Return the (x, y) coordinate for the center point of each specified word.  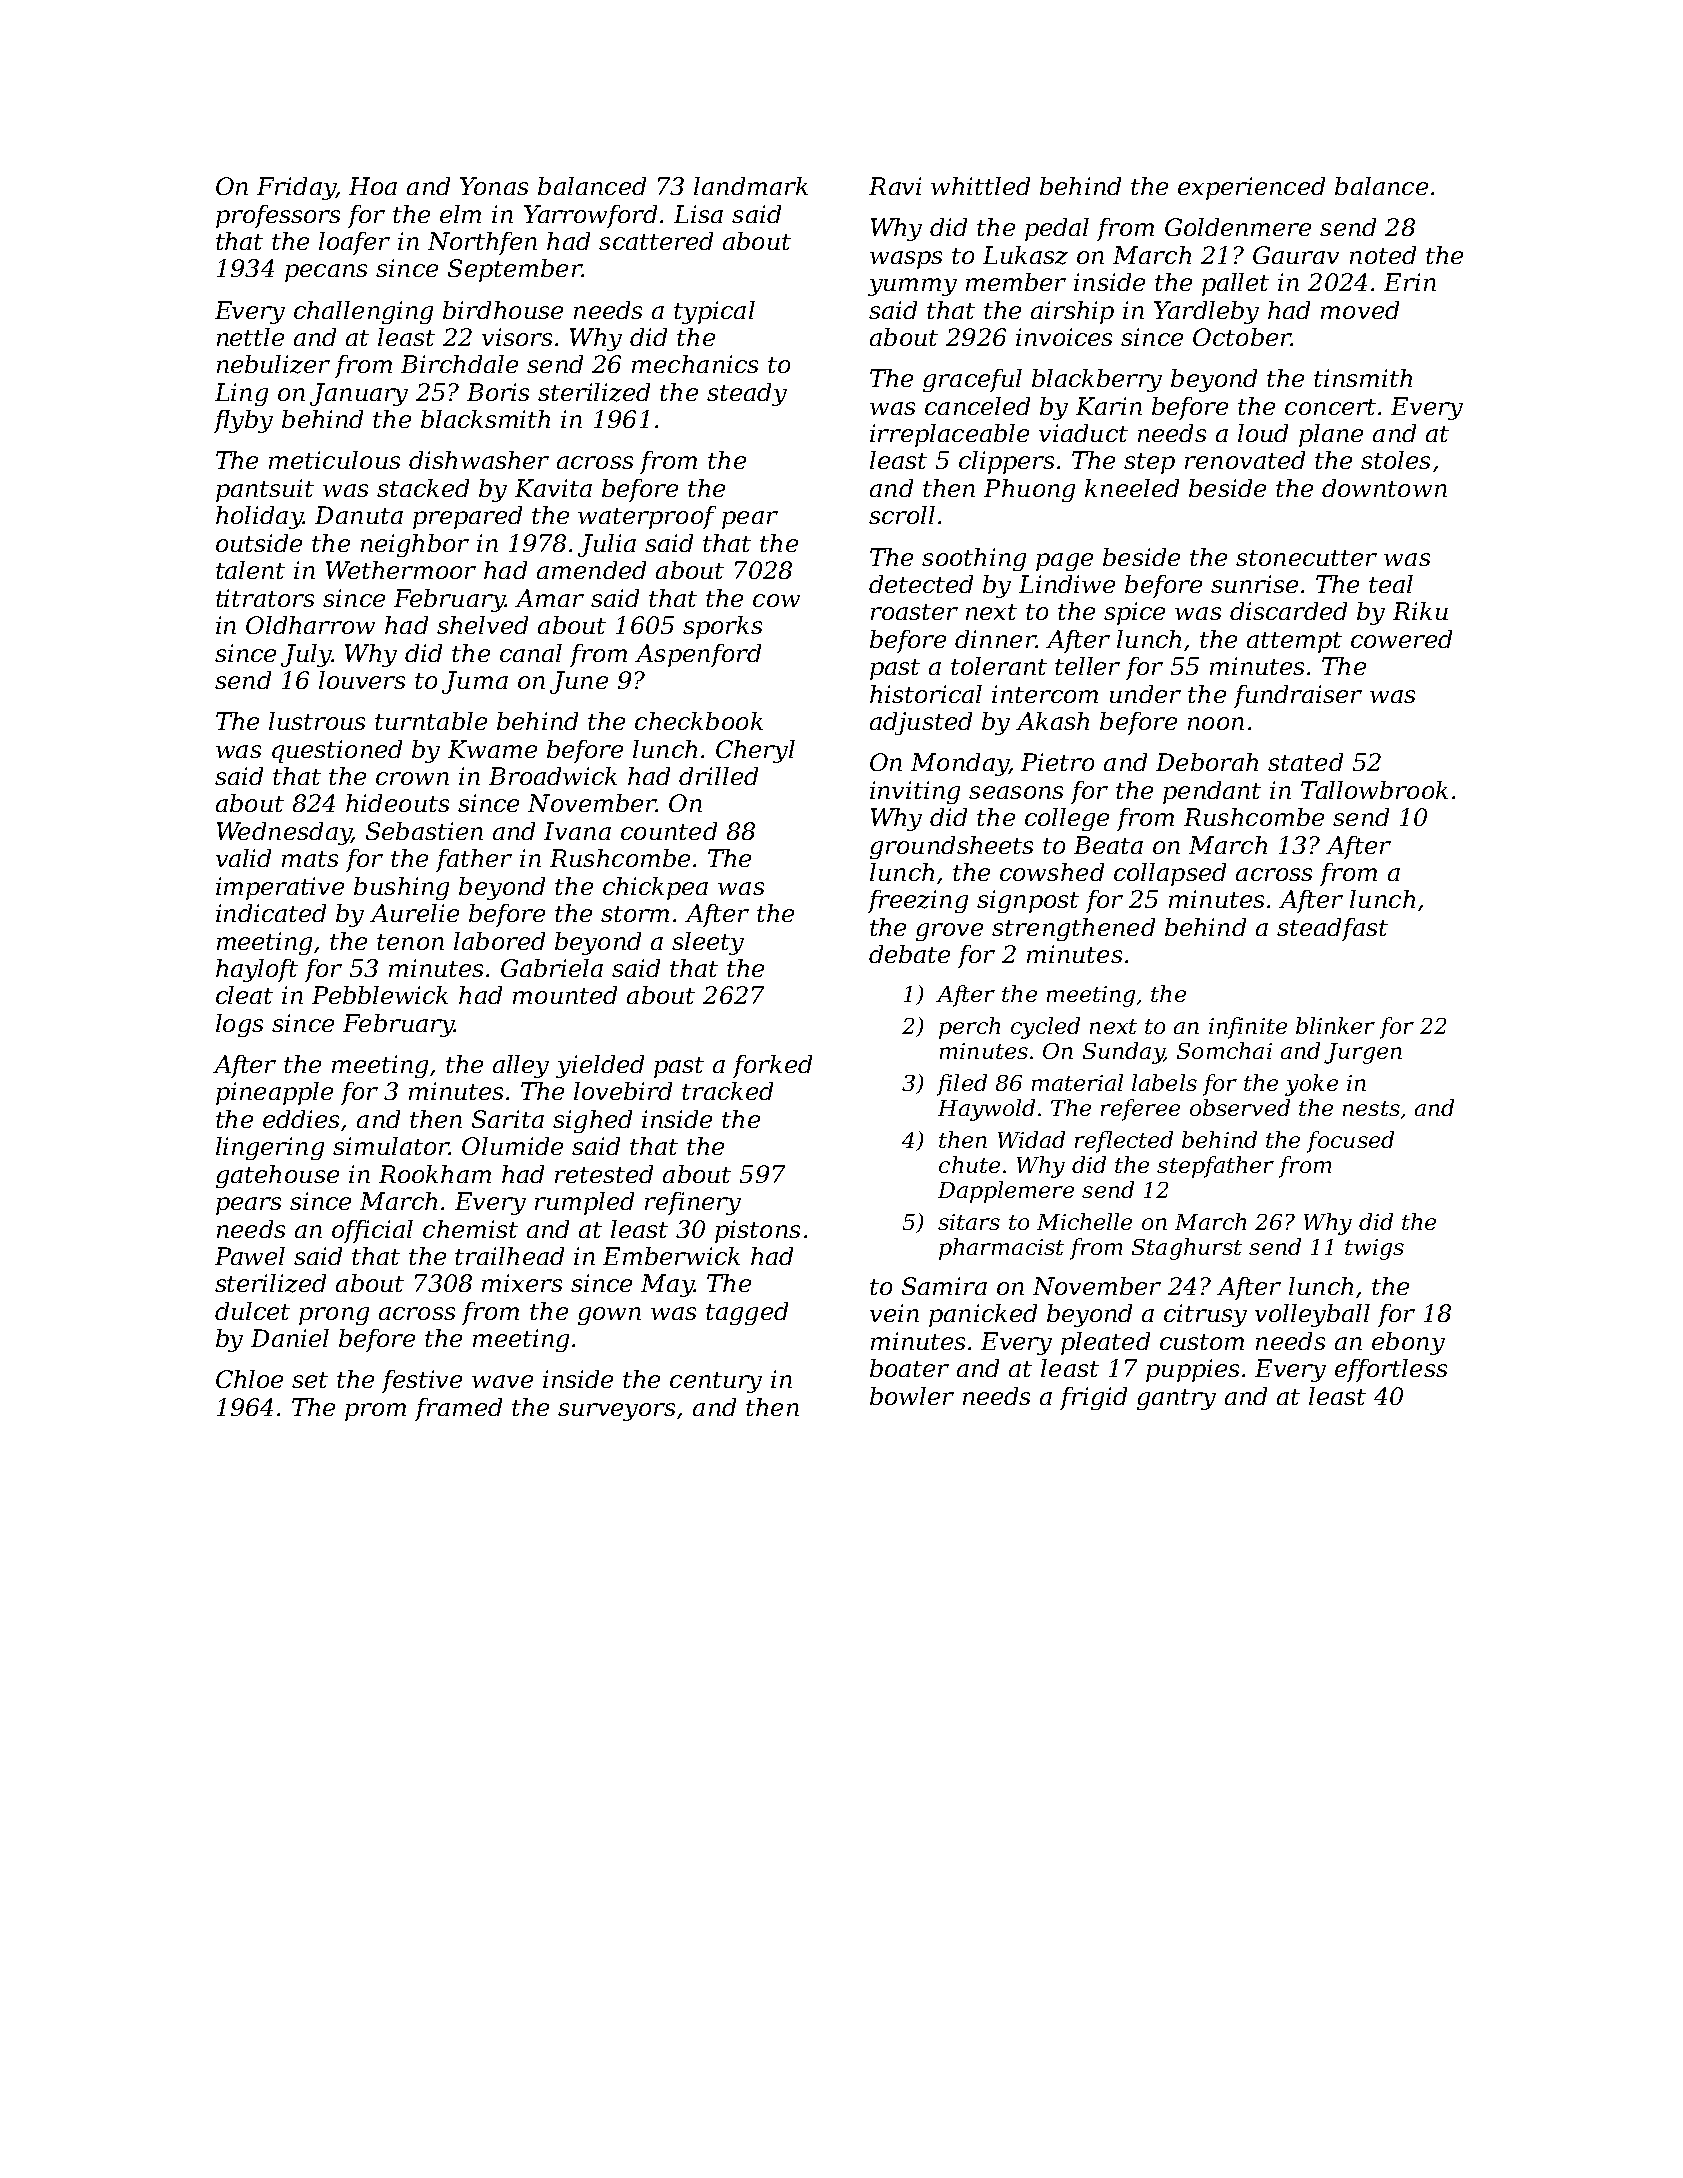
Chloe (249, 1379)
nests (1371, 1108)
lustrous (317, 721)
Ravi (895, 186)
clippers (1006, 462)
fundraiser (1298, 696)
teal (1391, 584)
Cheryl (755, 751)
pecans (326, 273)
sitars (969, 1222)
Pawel (250, 1256)
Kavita (553, 488)
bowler (912, 1396)
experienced (1251, 188)
